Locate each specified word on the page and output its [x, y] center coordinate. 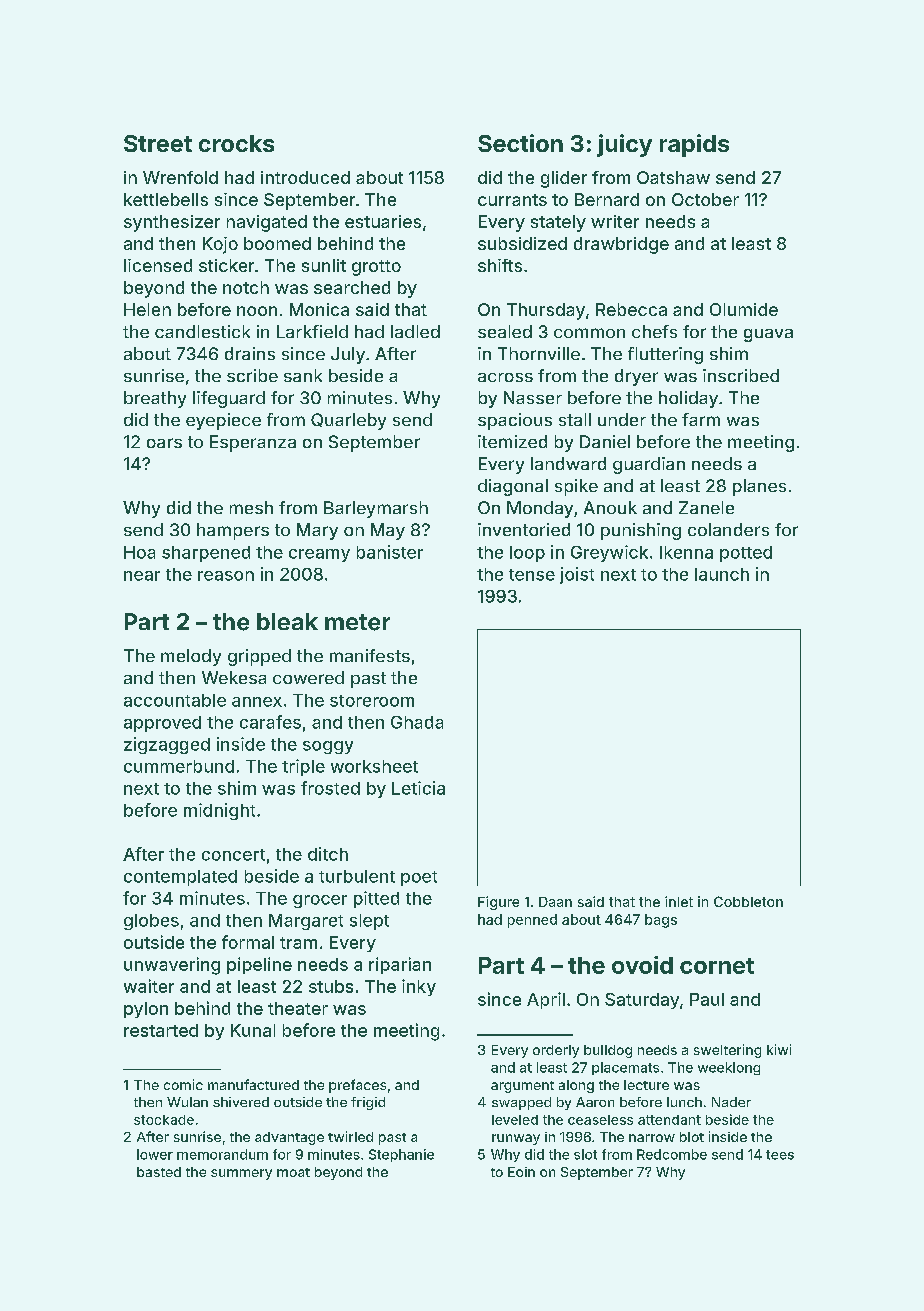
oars [164, 443]
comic [183, 1084]
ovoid [642, 965]
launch [722, 574]
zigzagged [167, 745]
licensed [158, 265]
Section [520, 143]
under [622, 419]
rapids [694, 145]
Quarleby [348, 421]
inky [419, 987]
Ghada [417, 722]
